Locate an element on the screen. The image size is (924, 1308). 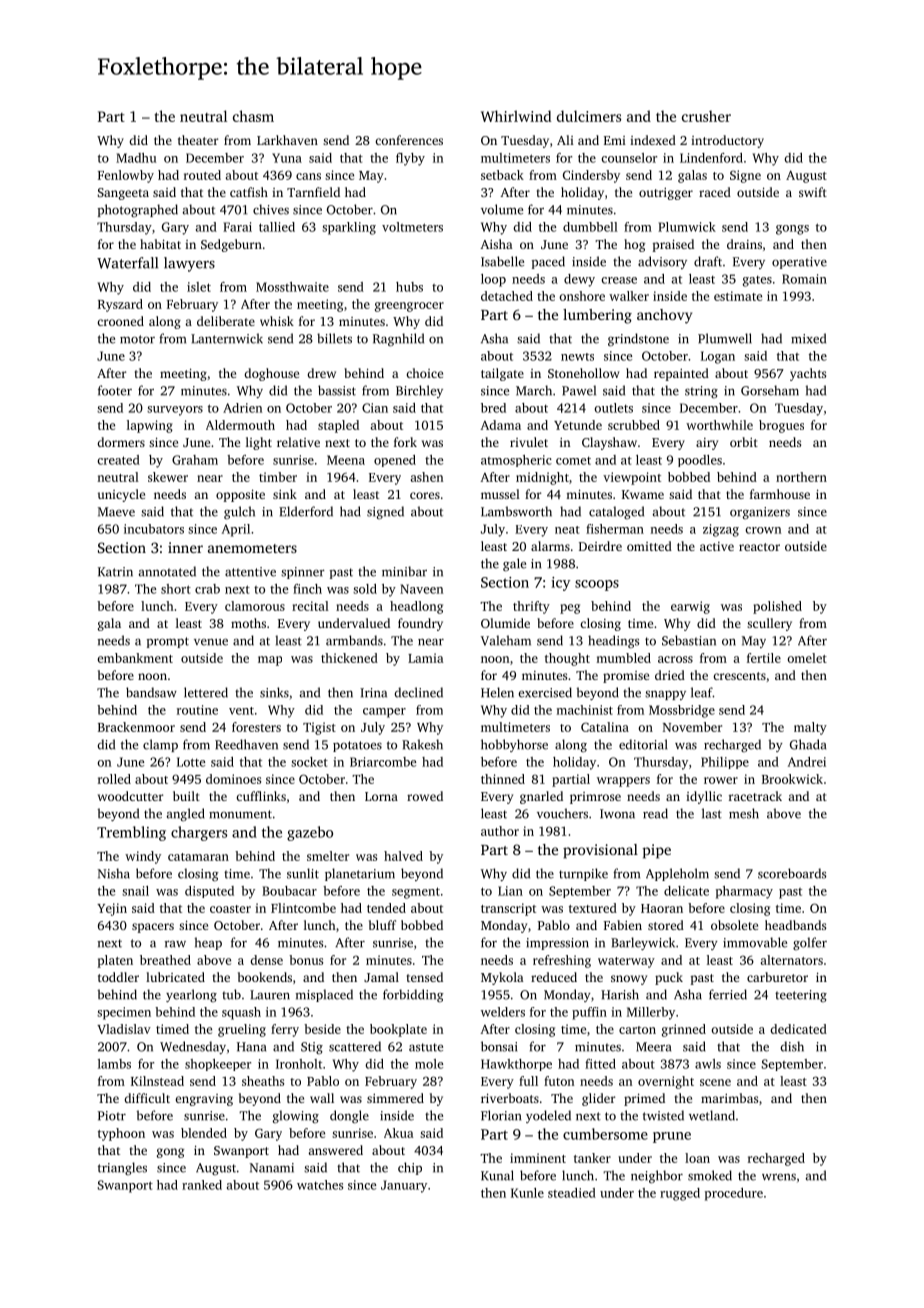
chasm is located at coordinates (253, 116).
